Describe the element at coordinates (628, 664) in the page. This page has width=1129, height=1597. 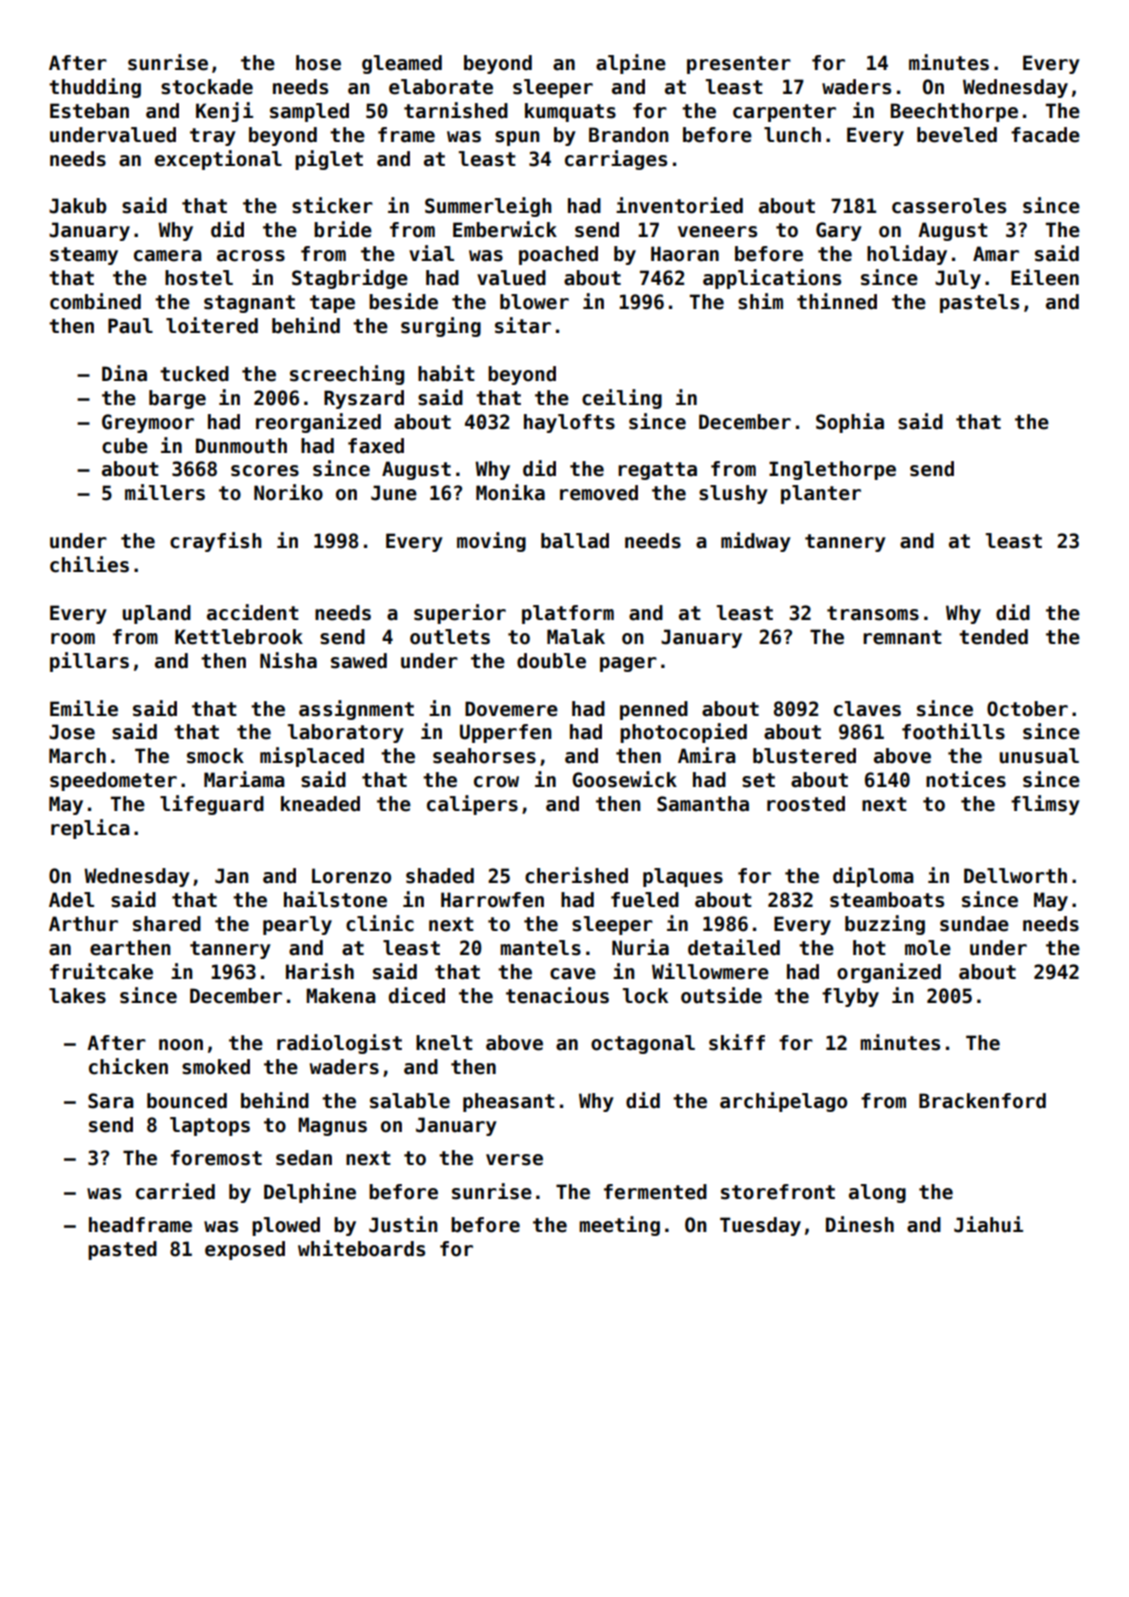
I see `pager` at that location.
